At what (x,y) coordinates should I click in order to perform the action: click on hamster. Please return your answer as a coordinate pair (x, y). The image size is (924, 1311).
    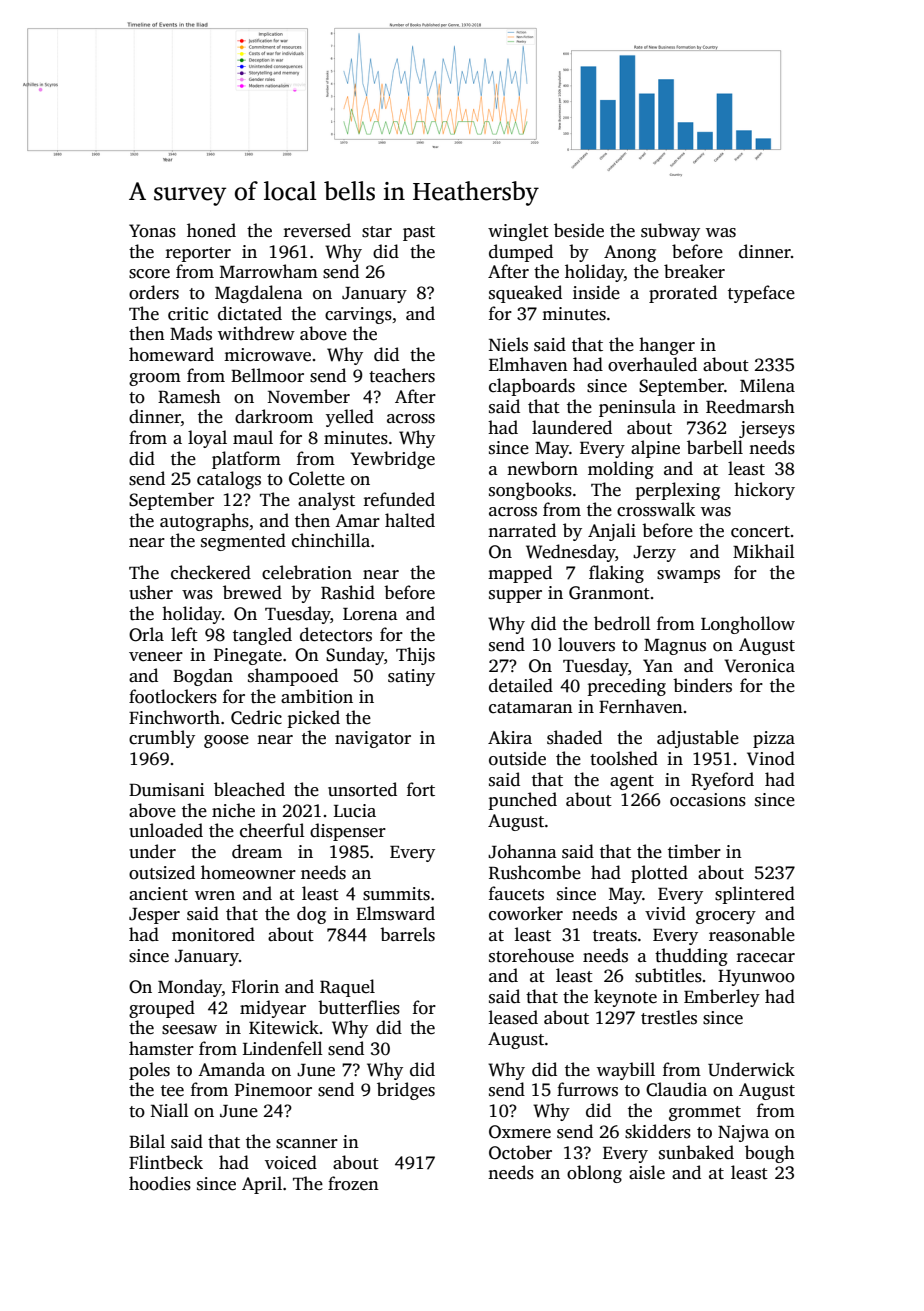
    Looking at the image, I should click on (161, 1048).
